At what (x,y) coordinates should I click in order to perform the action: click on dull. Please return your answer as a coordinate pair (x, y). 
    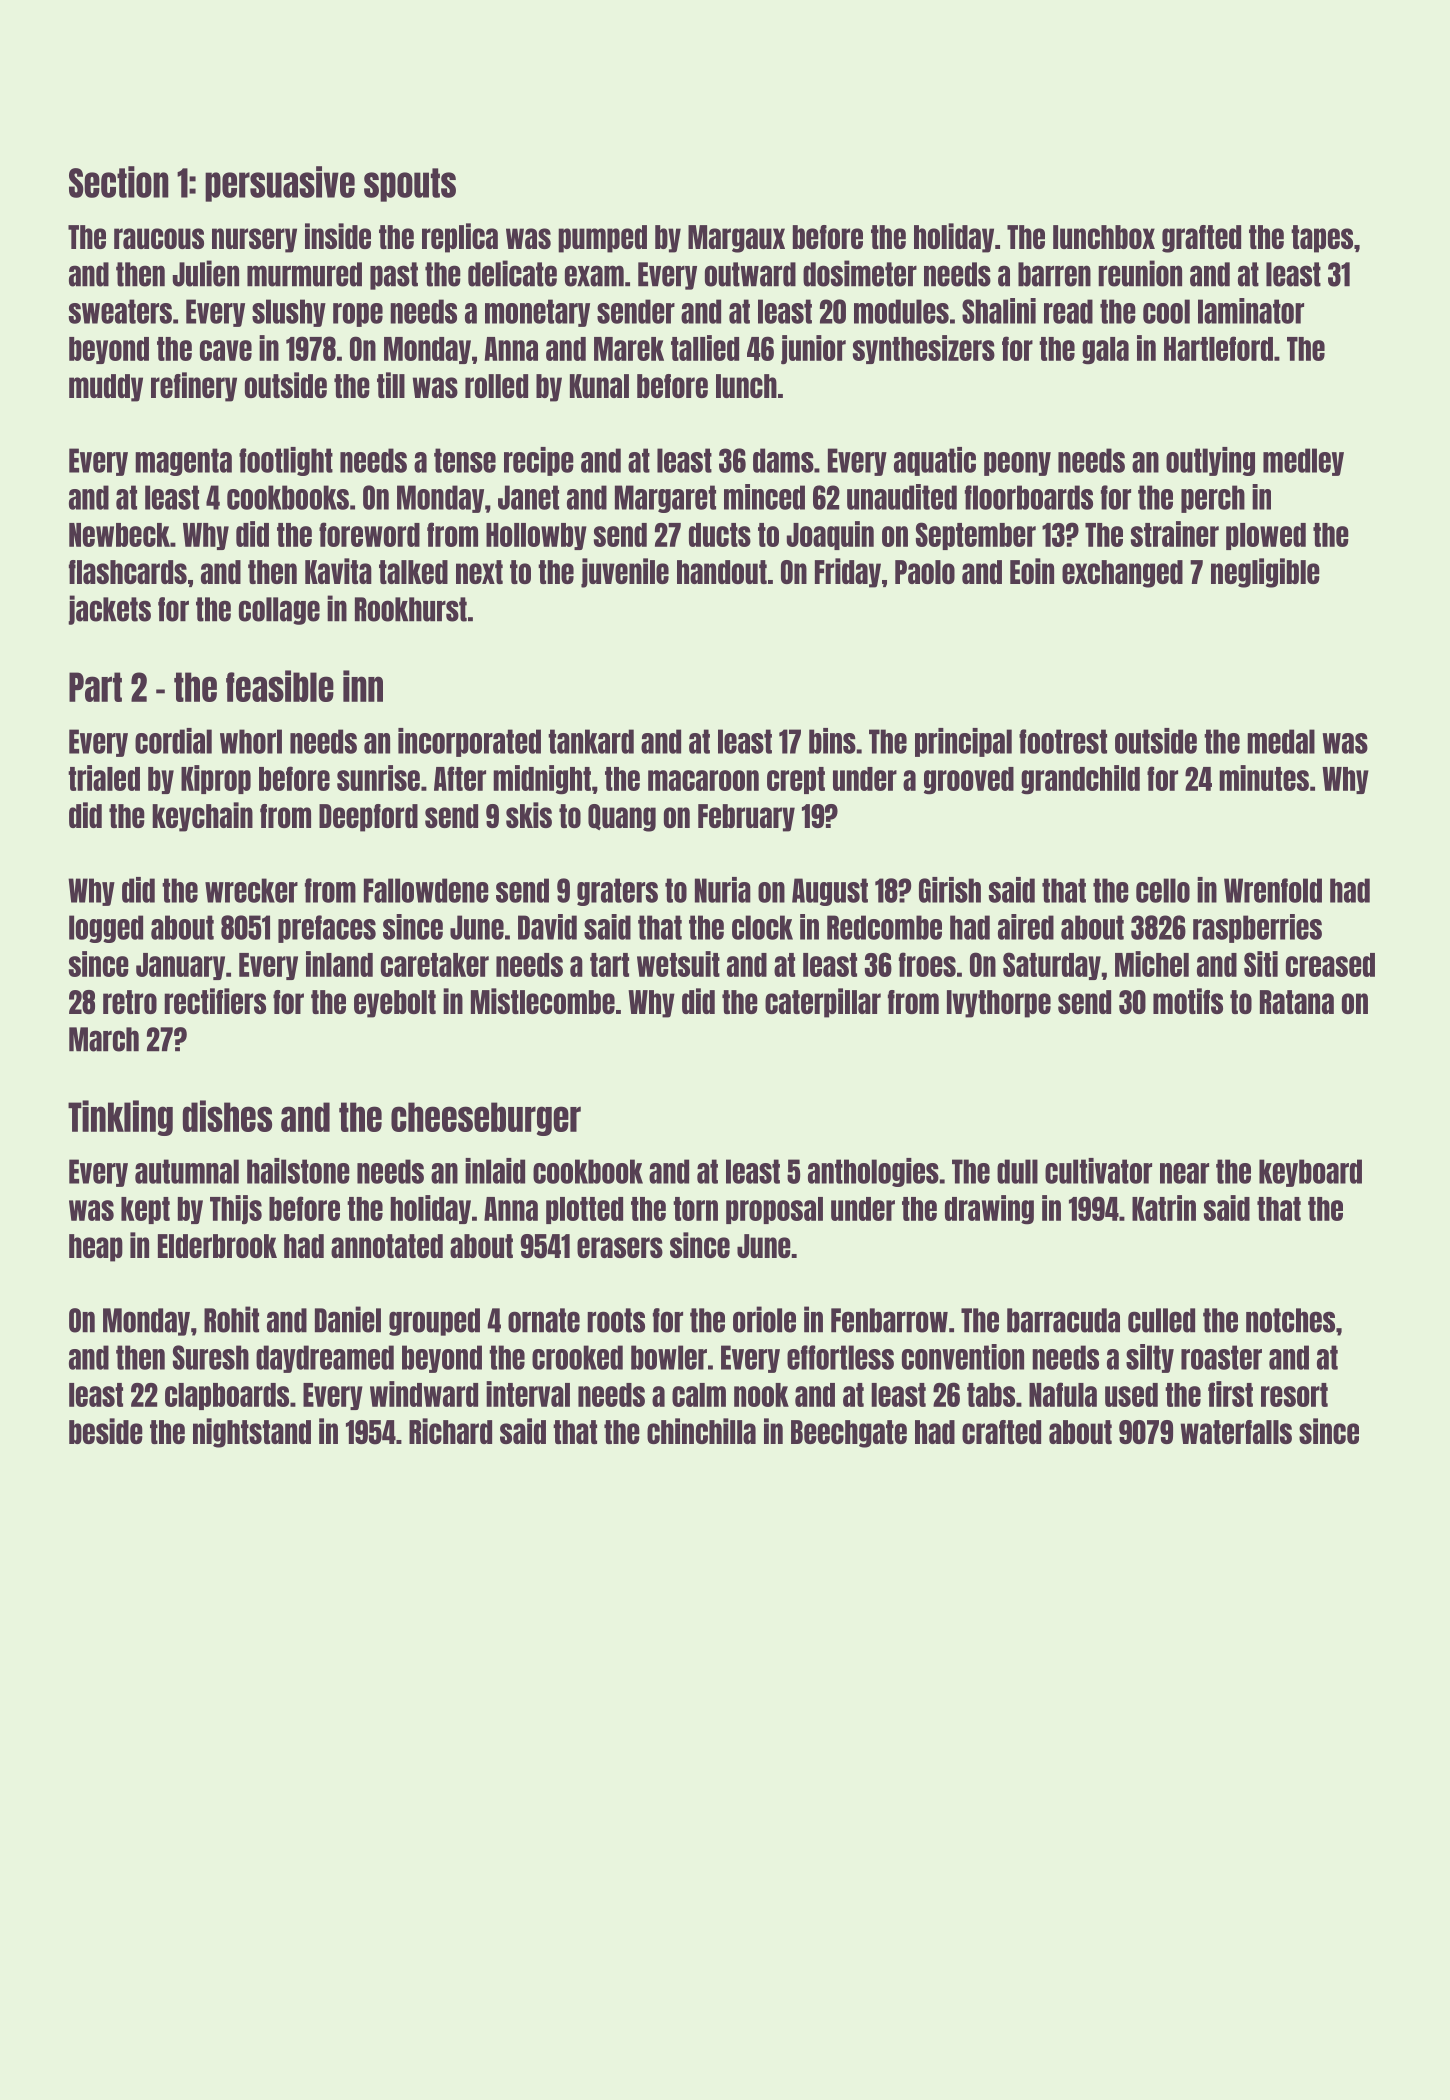
    Looking at the image, I should click on (1017, 1171).
